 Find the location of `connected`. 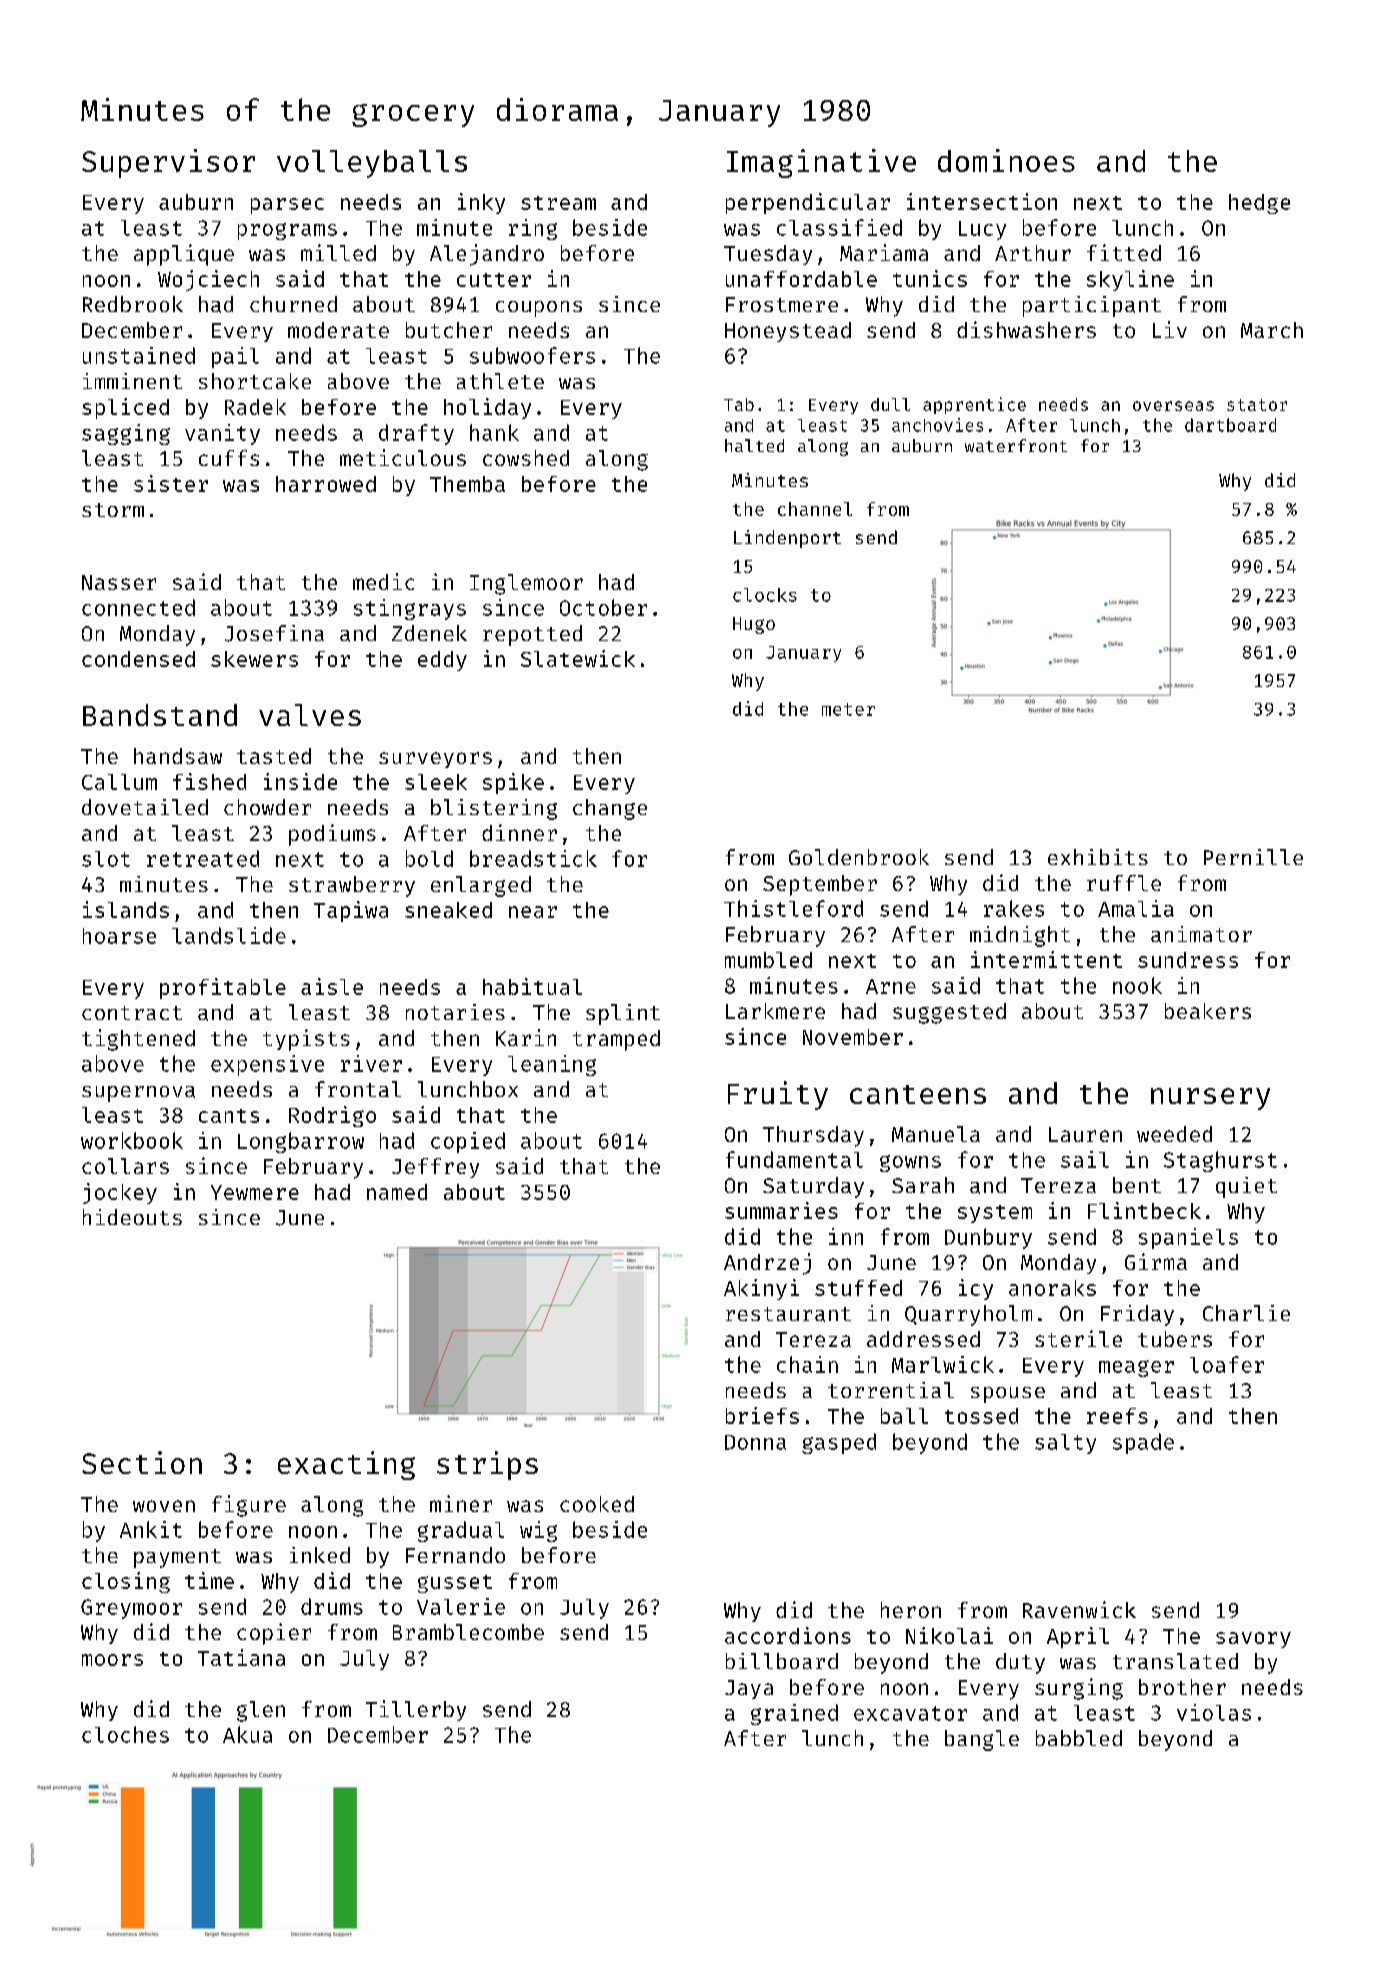

connected is located at coordinates (138, 607).
